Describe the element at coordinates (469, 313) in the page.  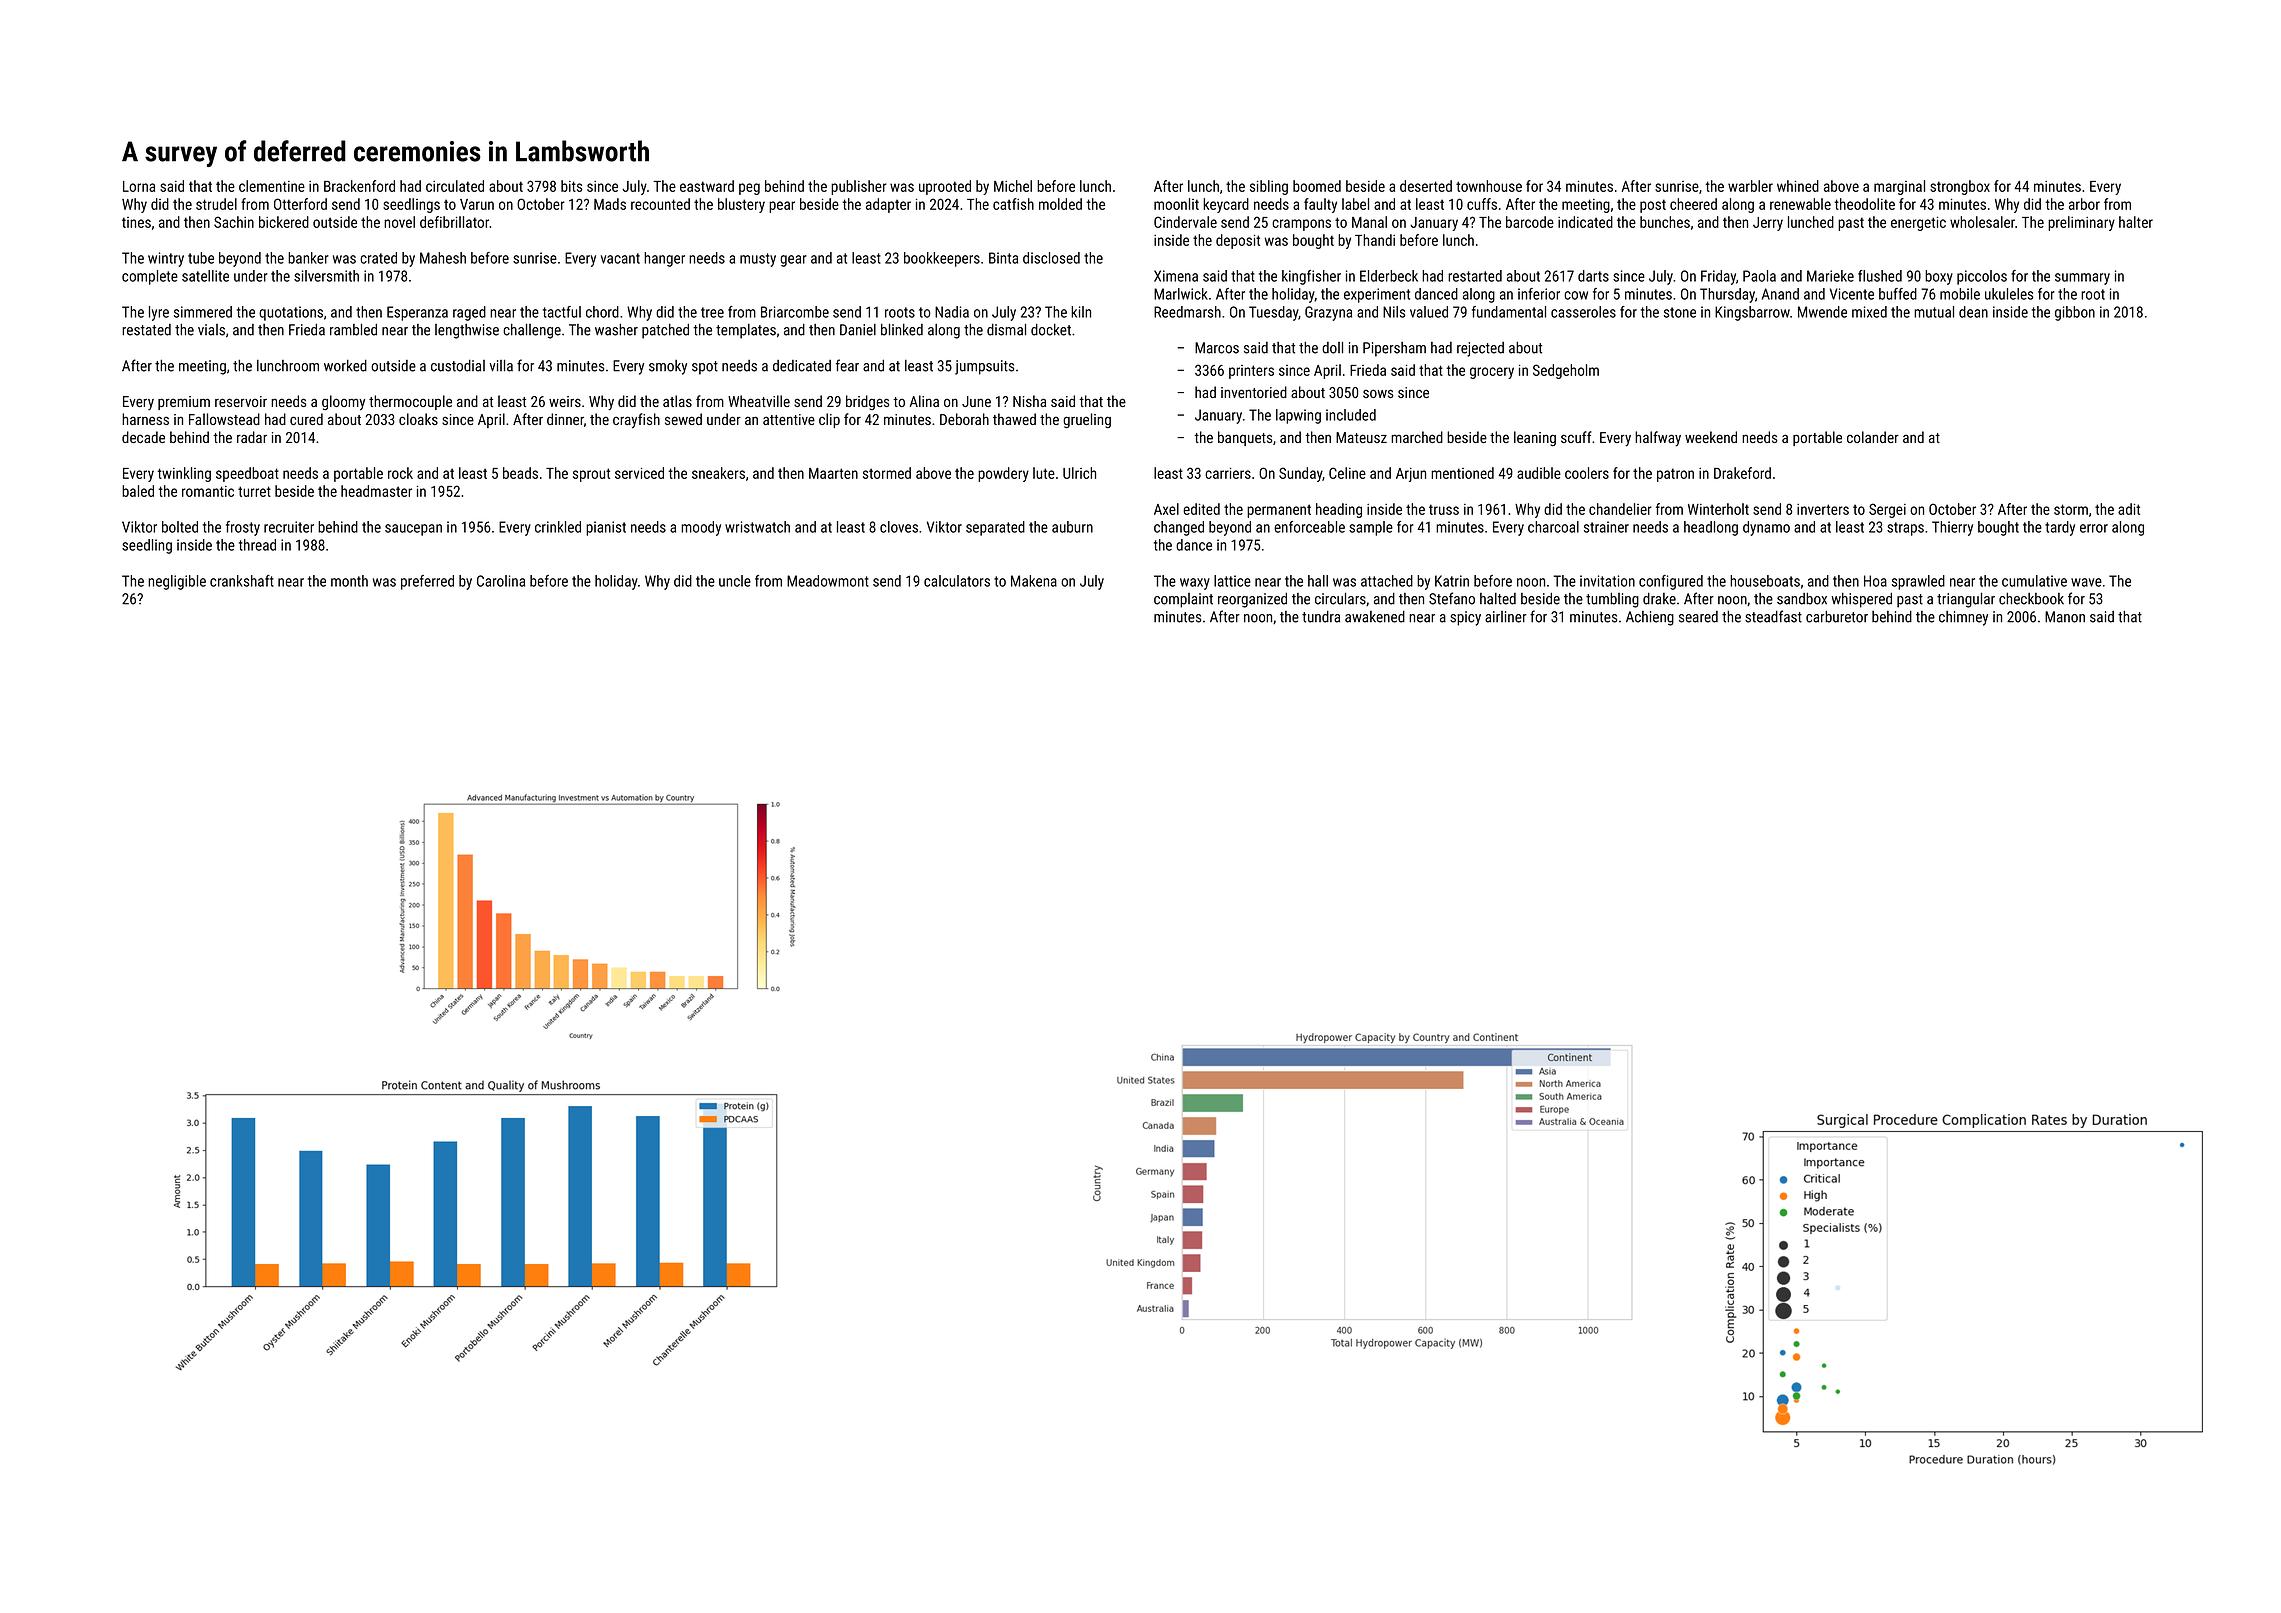
I see `raged` at that location.
